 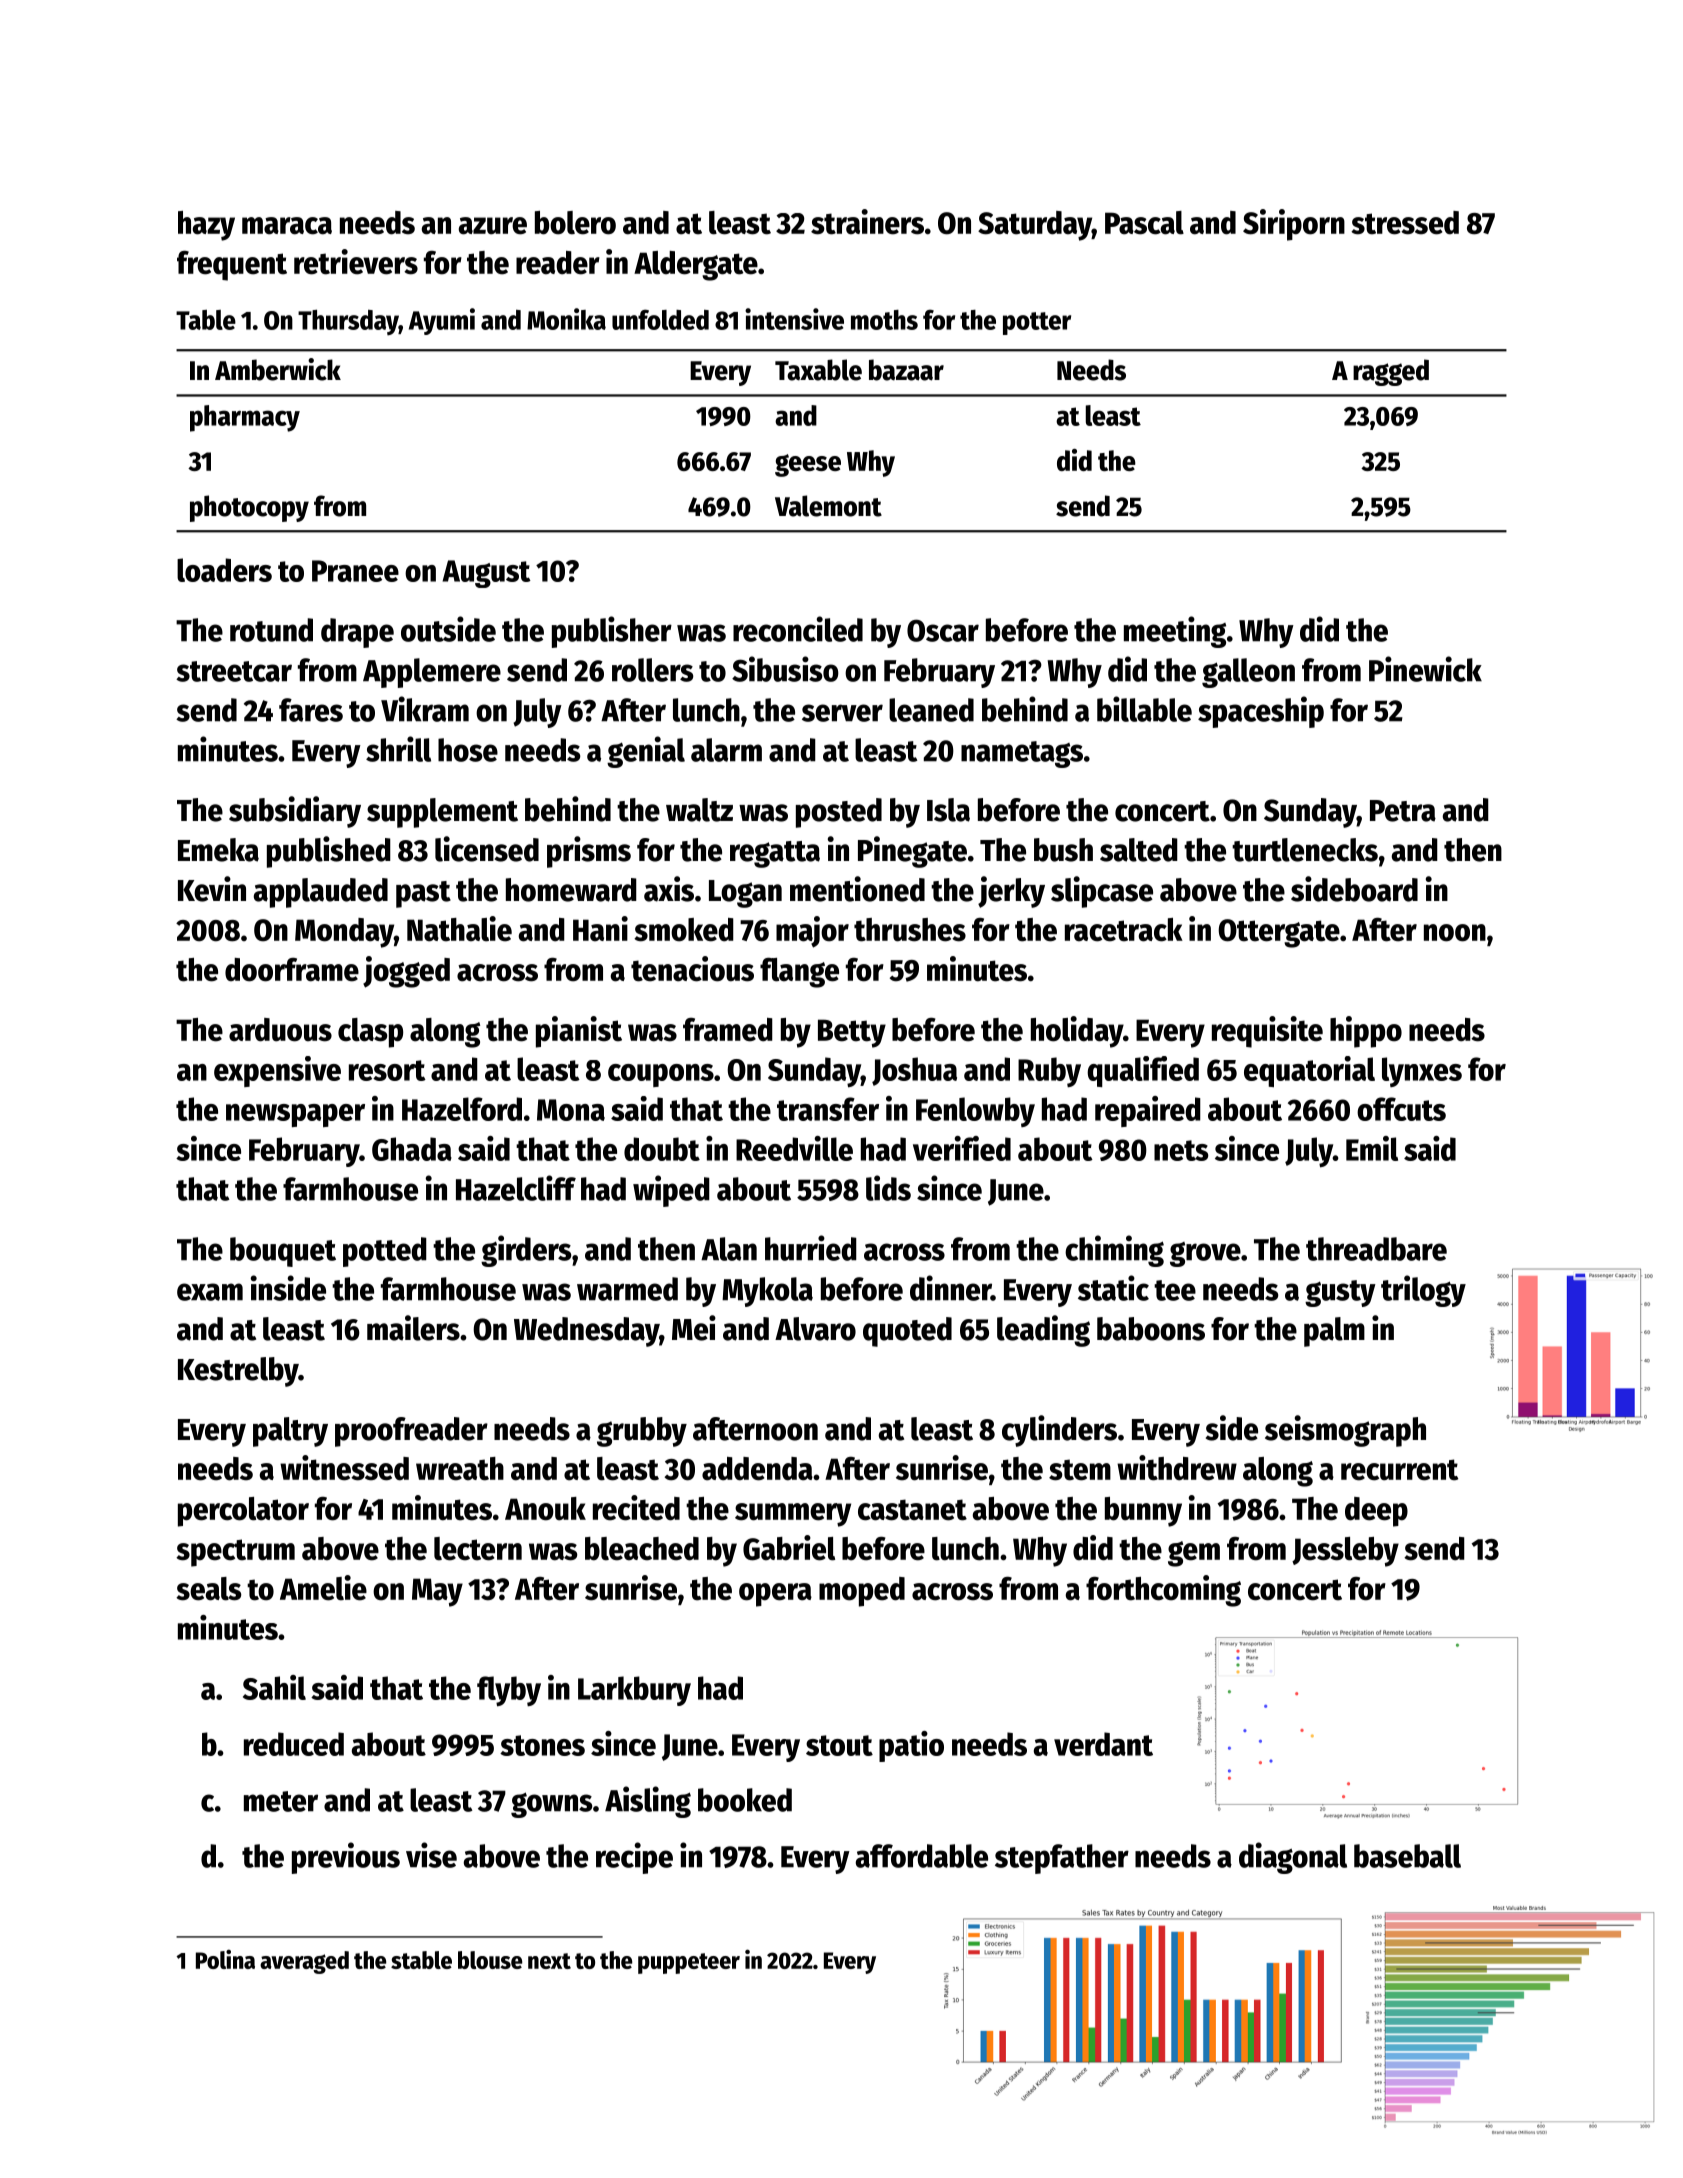 I want to click on puppeteer, so click(x=689, y=1963).
